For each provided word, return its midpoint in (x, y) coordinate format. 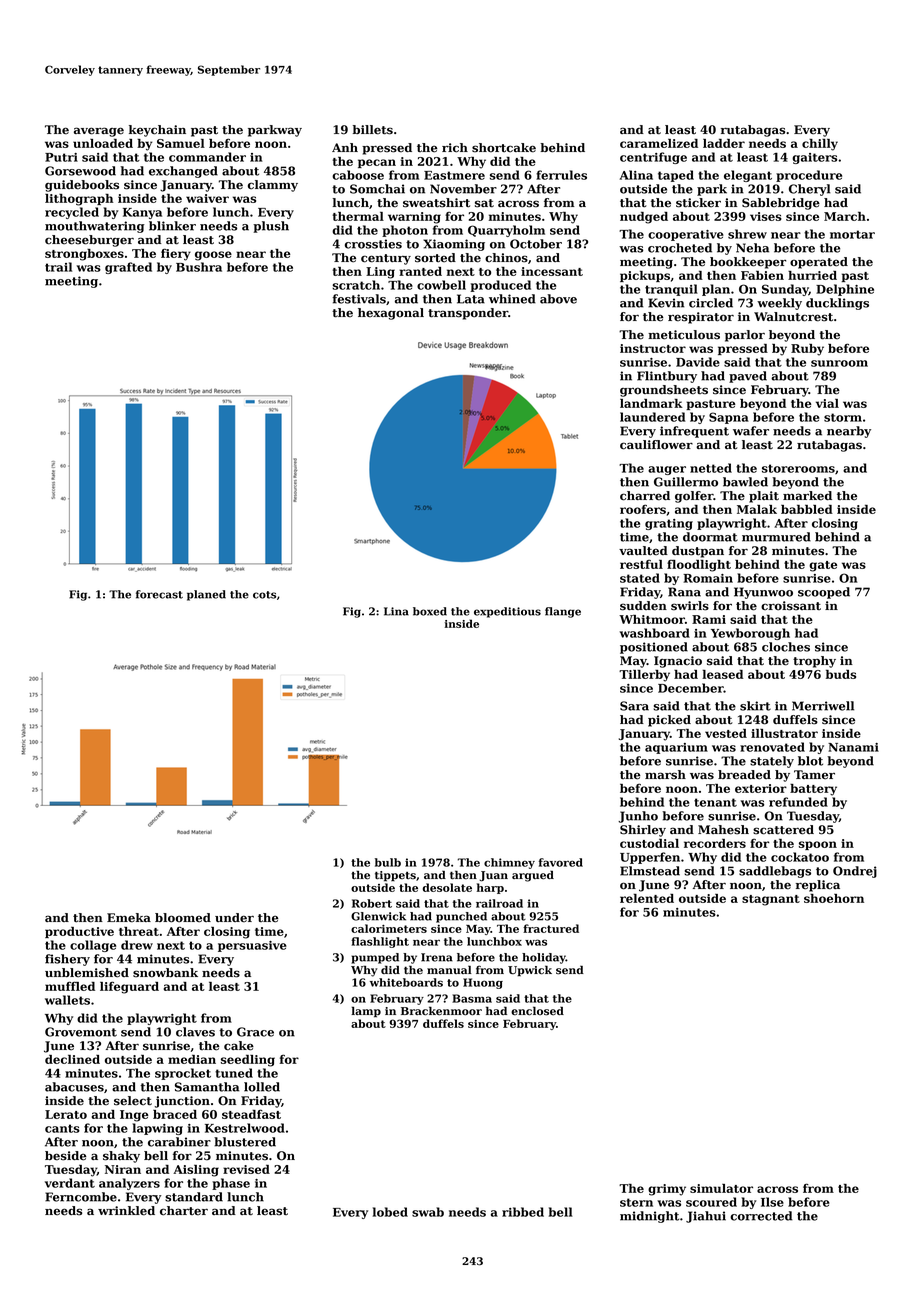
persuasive (252, 946)
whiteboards (406, 982)
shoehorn (834, 898)
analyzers (129, 1184)
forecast (159, 594)
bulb (388, 862)
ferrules (561, 175)
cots (264, 595)
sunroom (839, 363)
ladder (724, 143)
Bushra (199, 267)
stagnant (771, 900)
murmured (776, 537)
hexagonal (391, 314)
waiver (207, 198)
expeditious (507, 612)
